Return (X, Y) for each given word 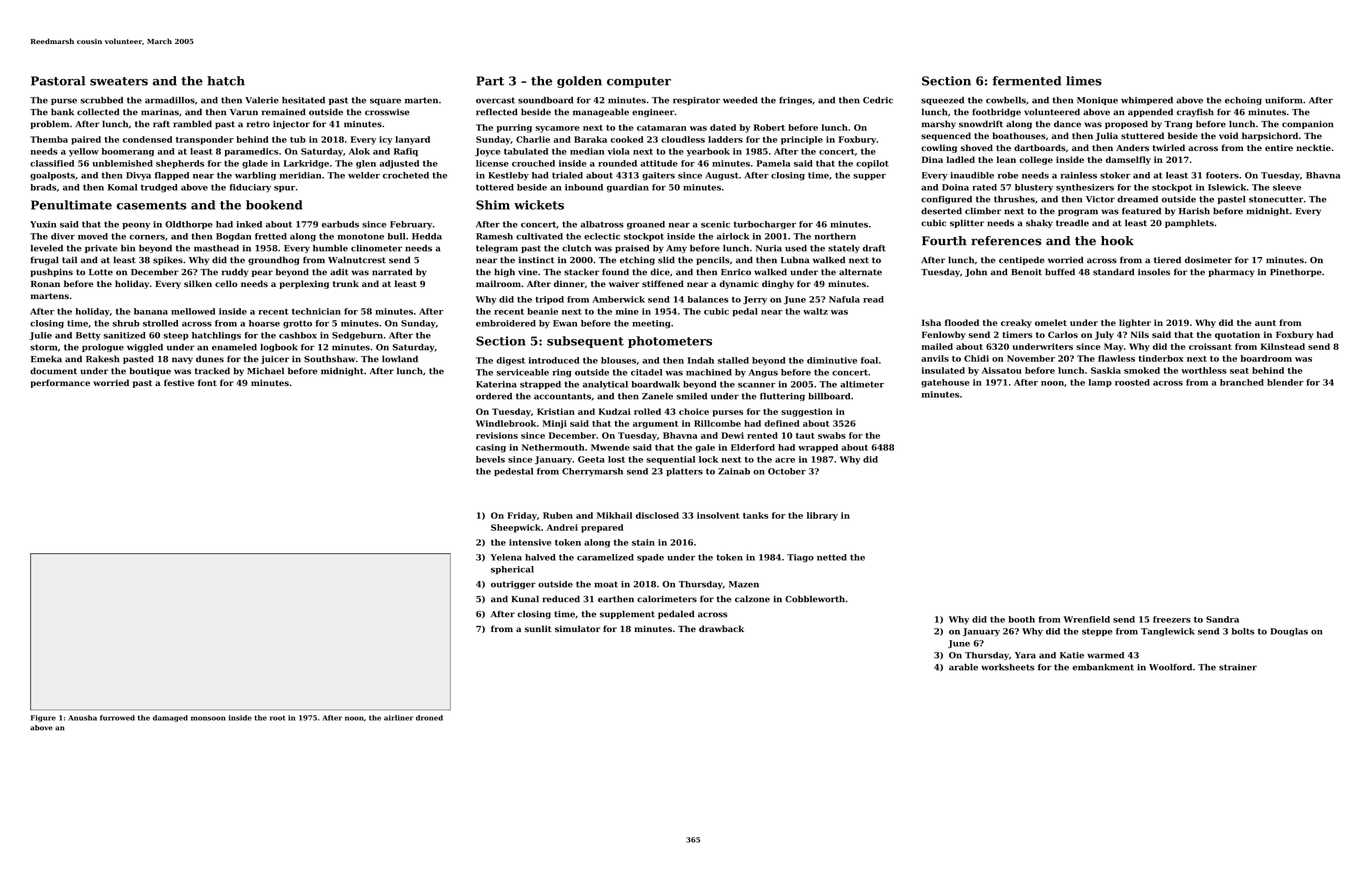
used (796, 248)
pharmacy (1231, 272)
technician (316, 311)
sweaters (119, 81)
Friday (522, 516)
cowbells (1006, 100)
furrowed (117, 718)
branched (1242, 382)
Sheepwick (516, 528)
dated (723, 127)
